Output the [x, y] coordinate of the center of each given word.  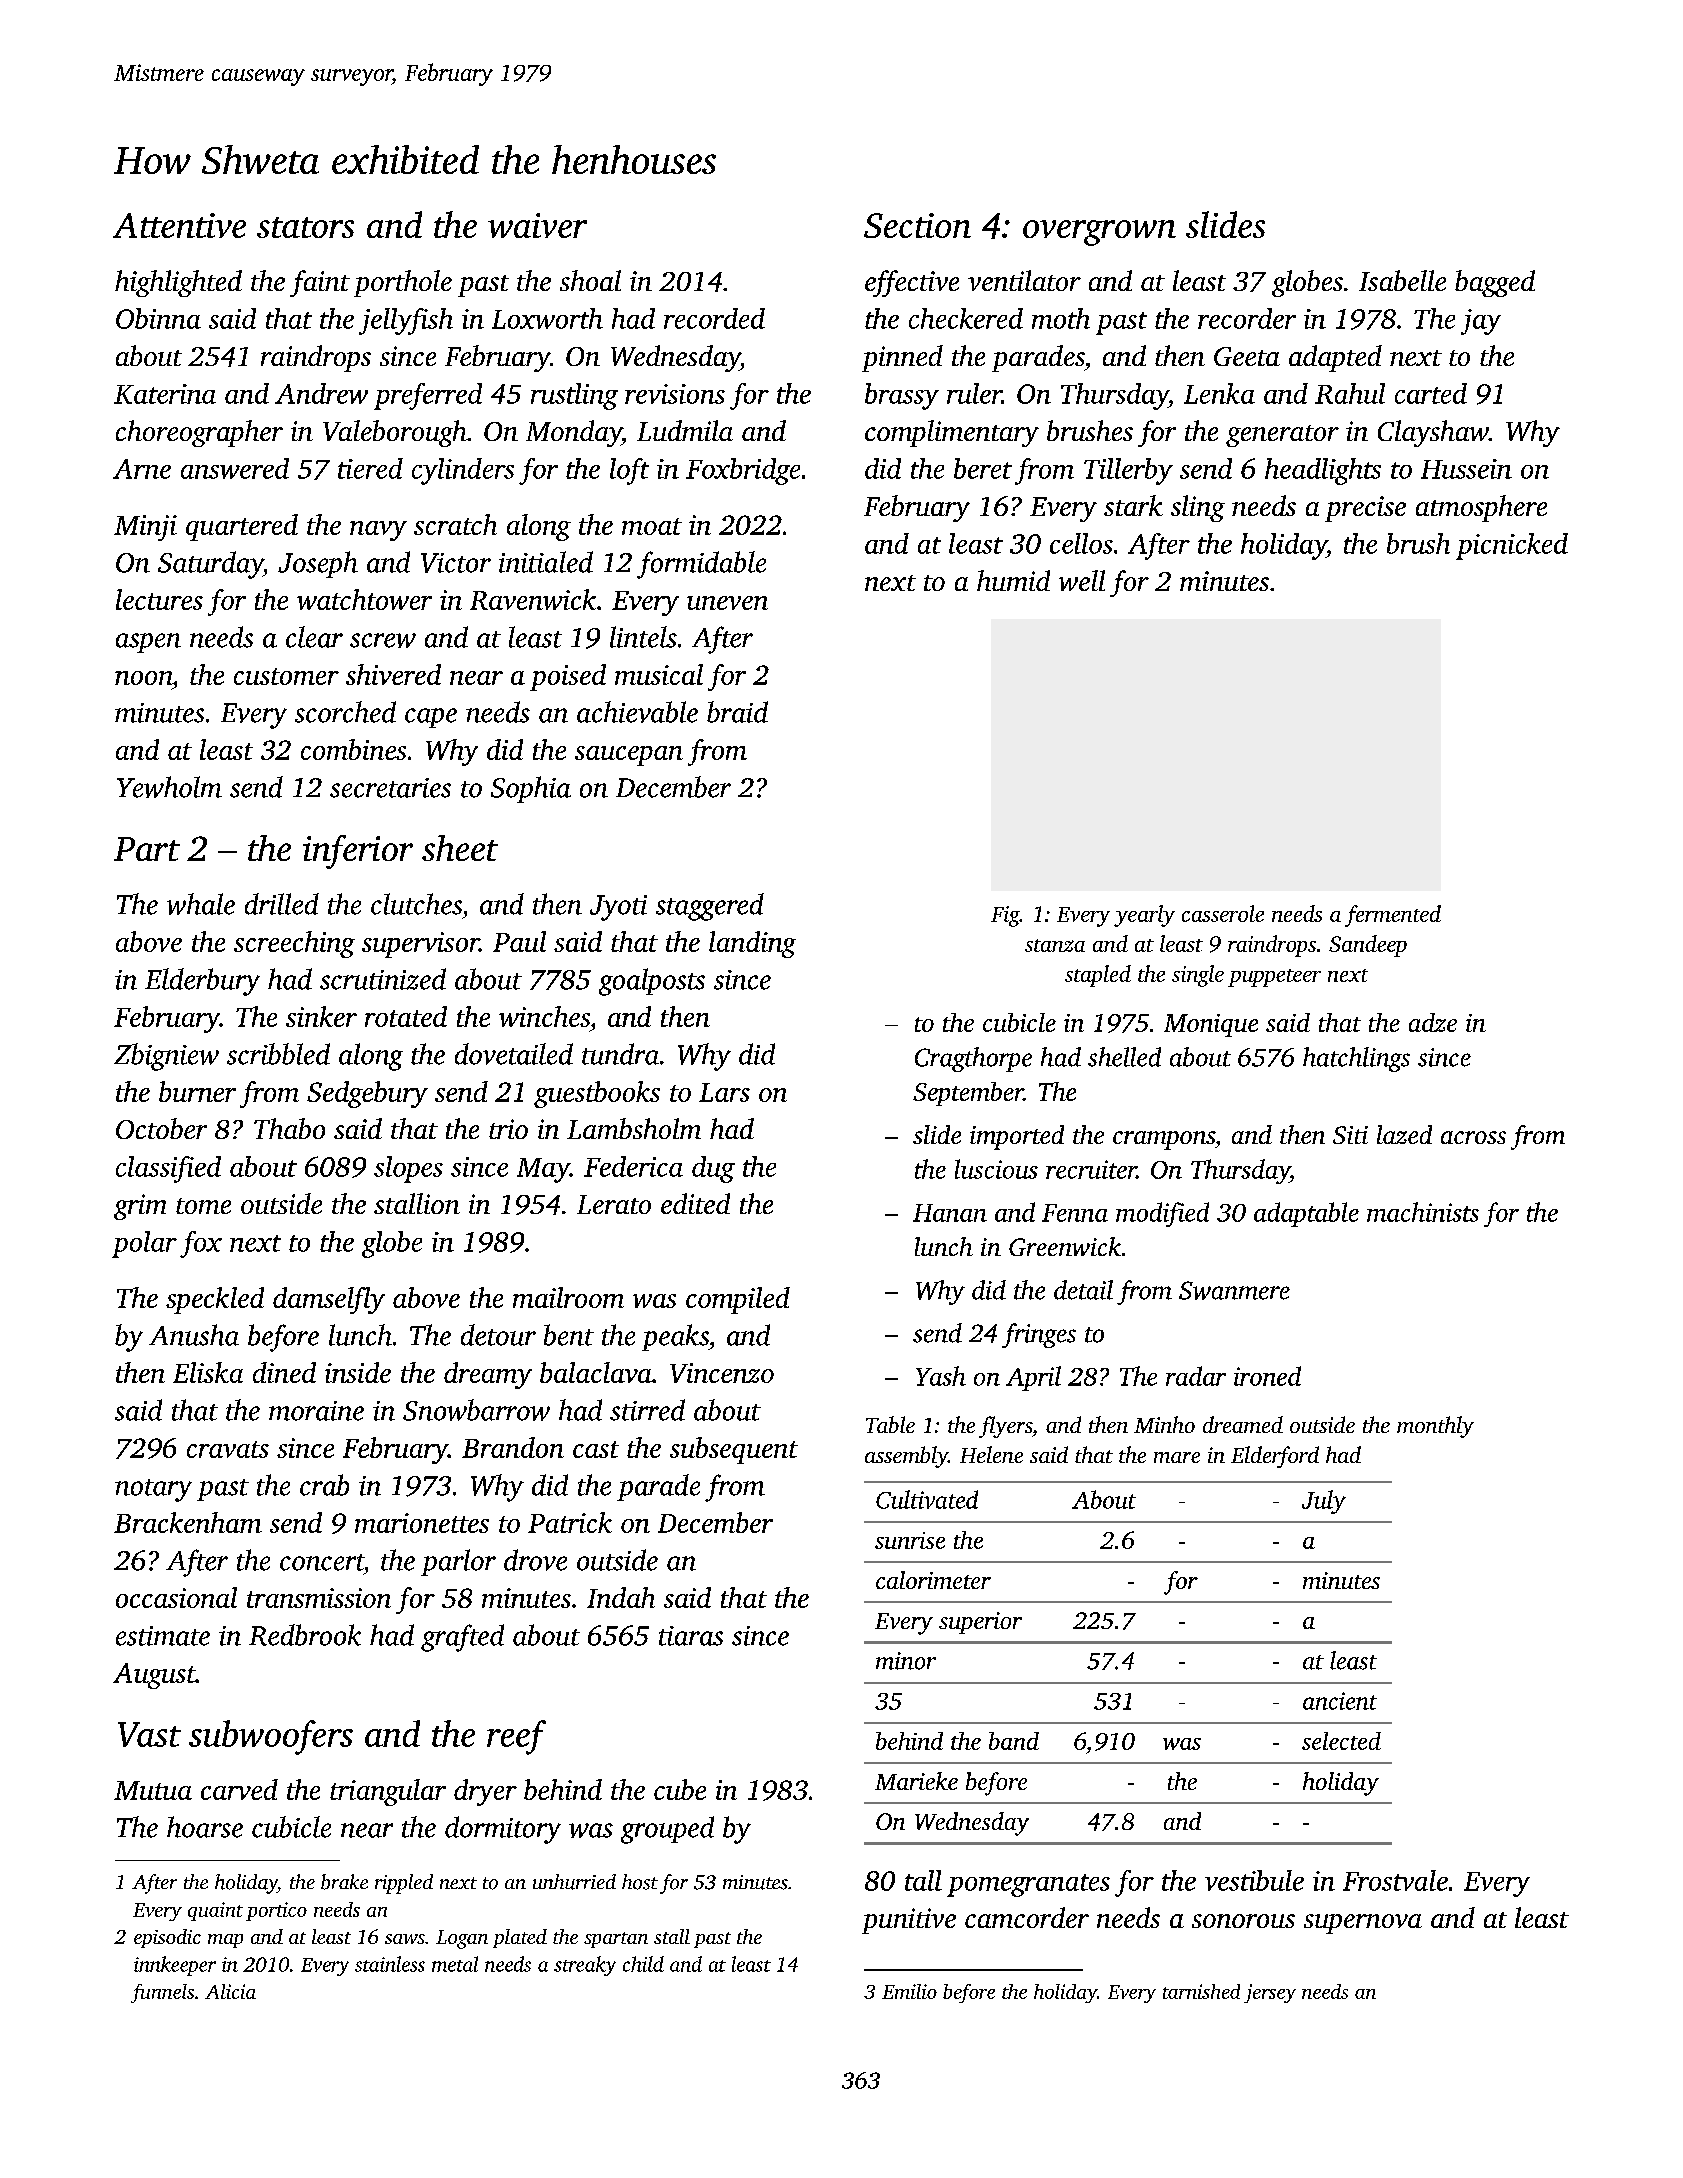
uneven [727, 603]
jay [1481, 322]
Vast [149, 1734]
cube [680, 1789]
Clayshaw [1433, 433]
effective [912, 283]
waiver [537, 225]
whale [201, 904]
